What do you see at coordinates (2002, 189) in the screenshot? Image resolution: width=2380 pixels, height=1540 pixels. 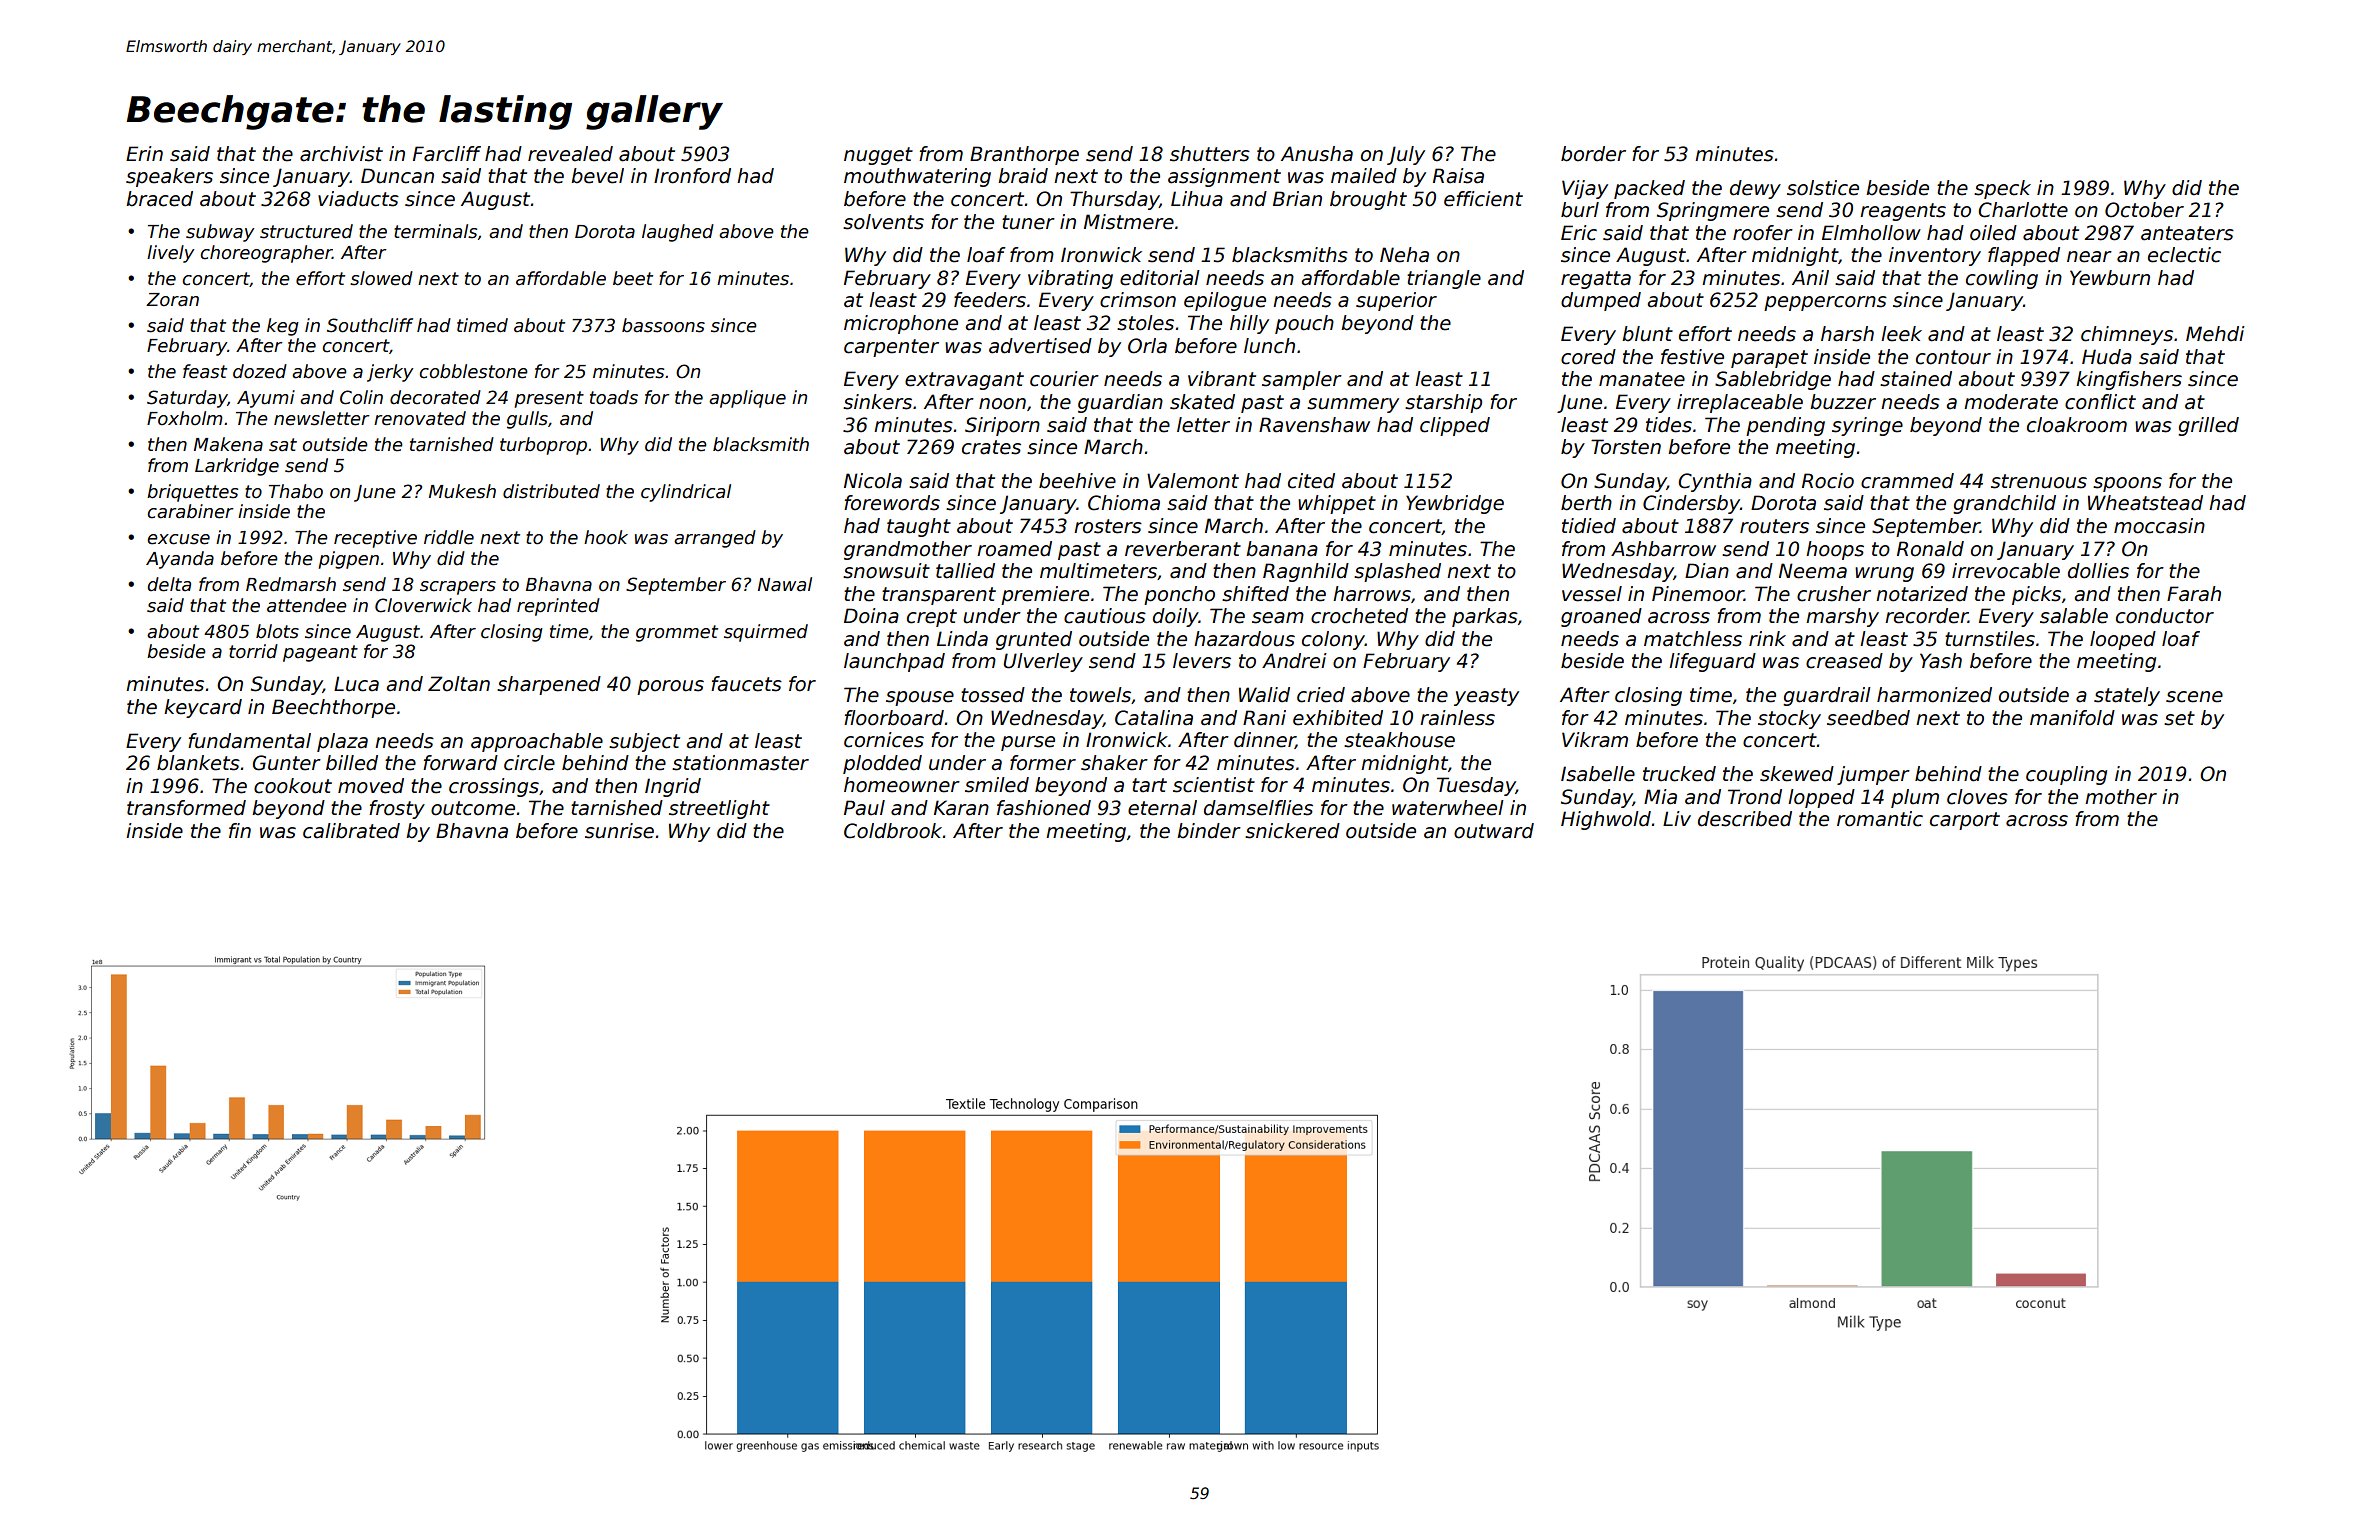 I see `speck` at bounding box center [2002, 189].
